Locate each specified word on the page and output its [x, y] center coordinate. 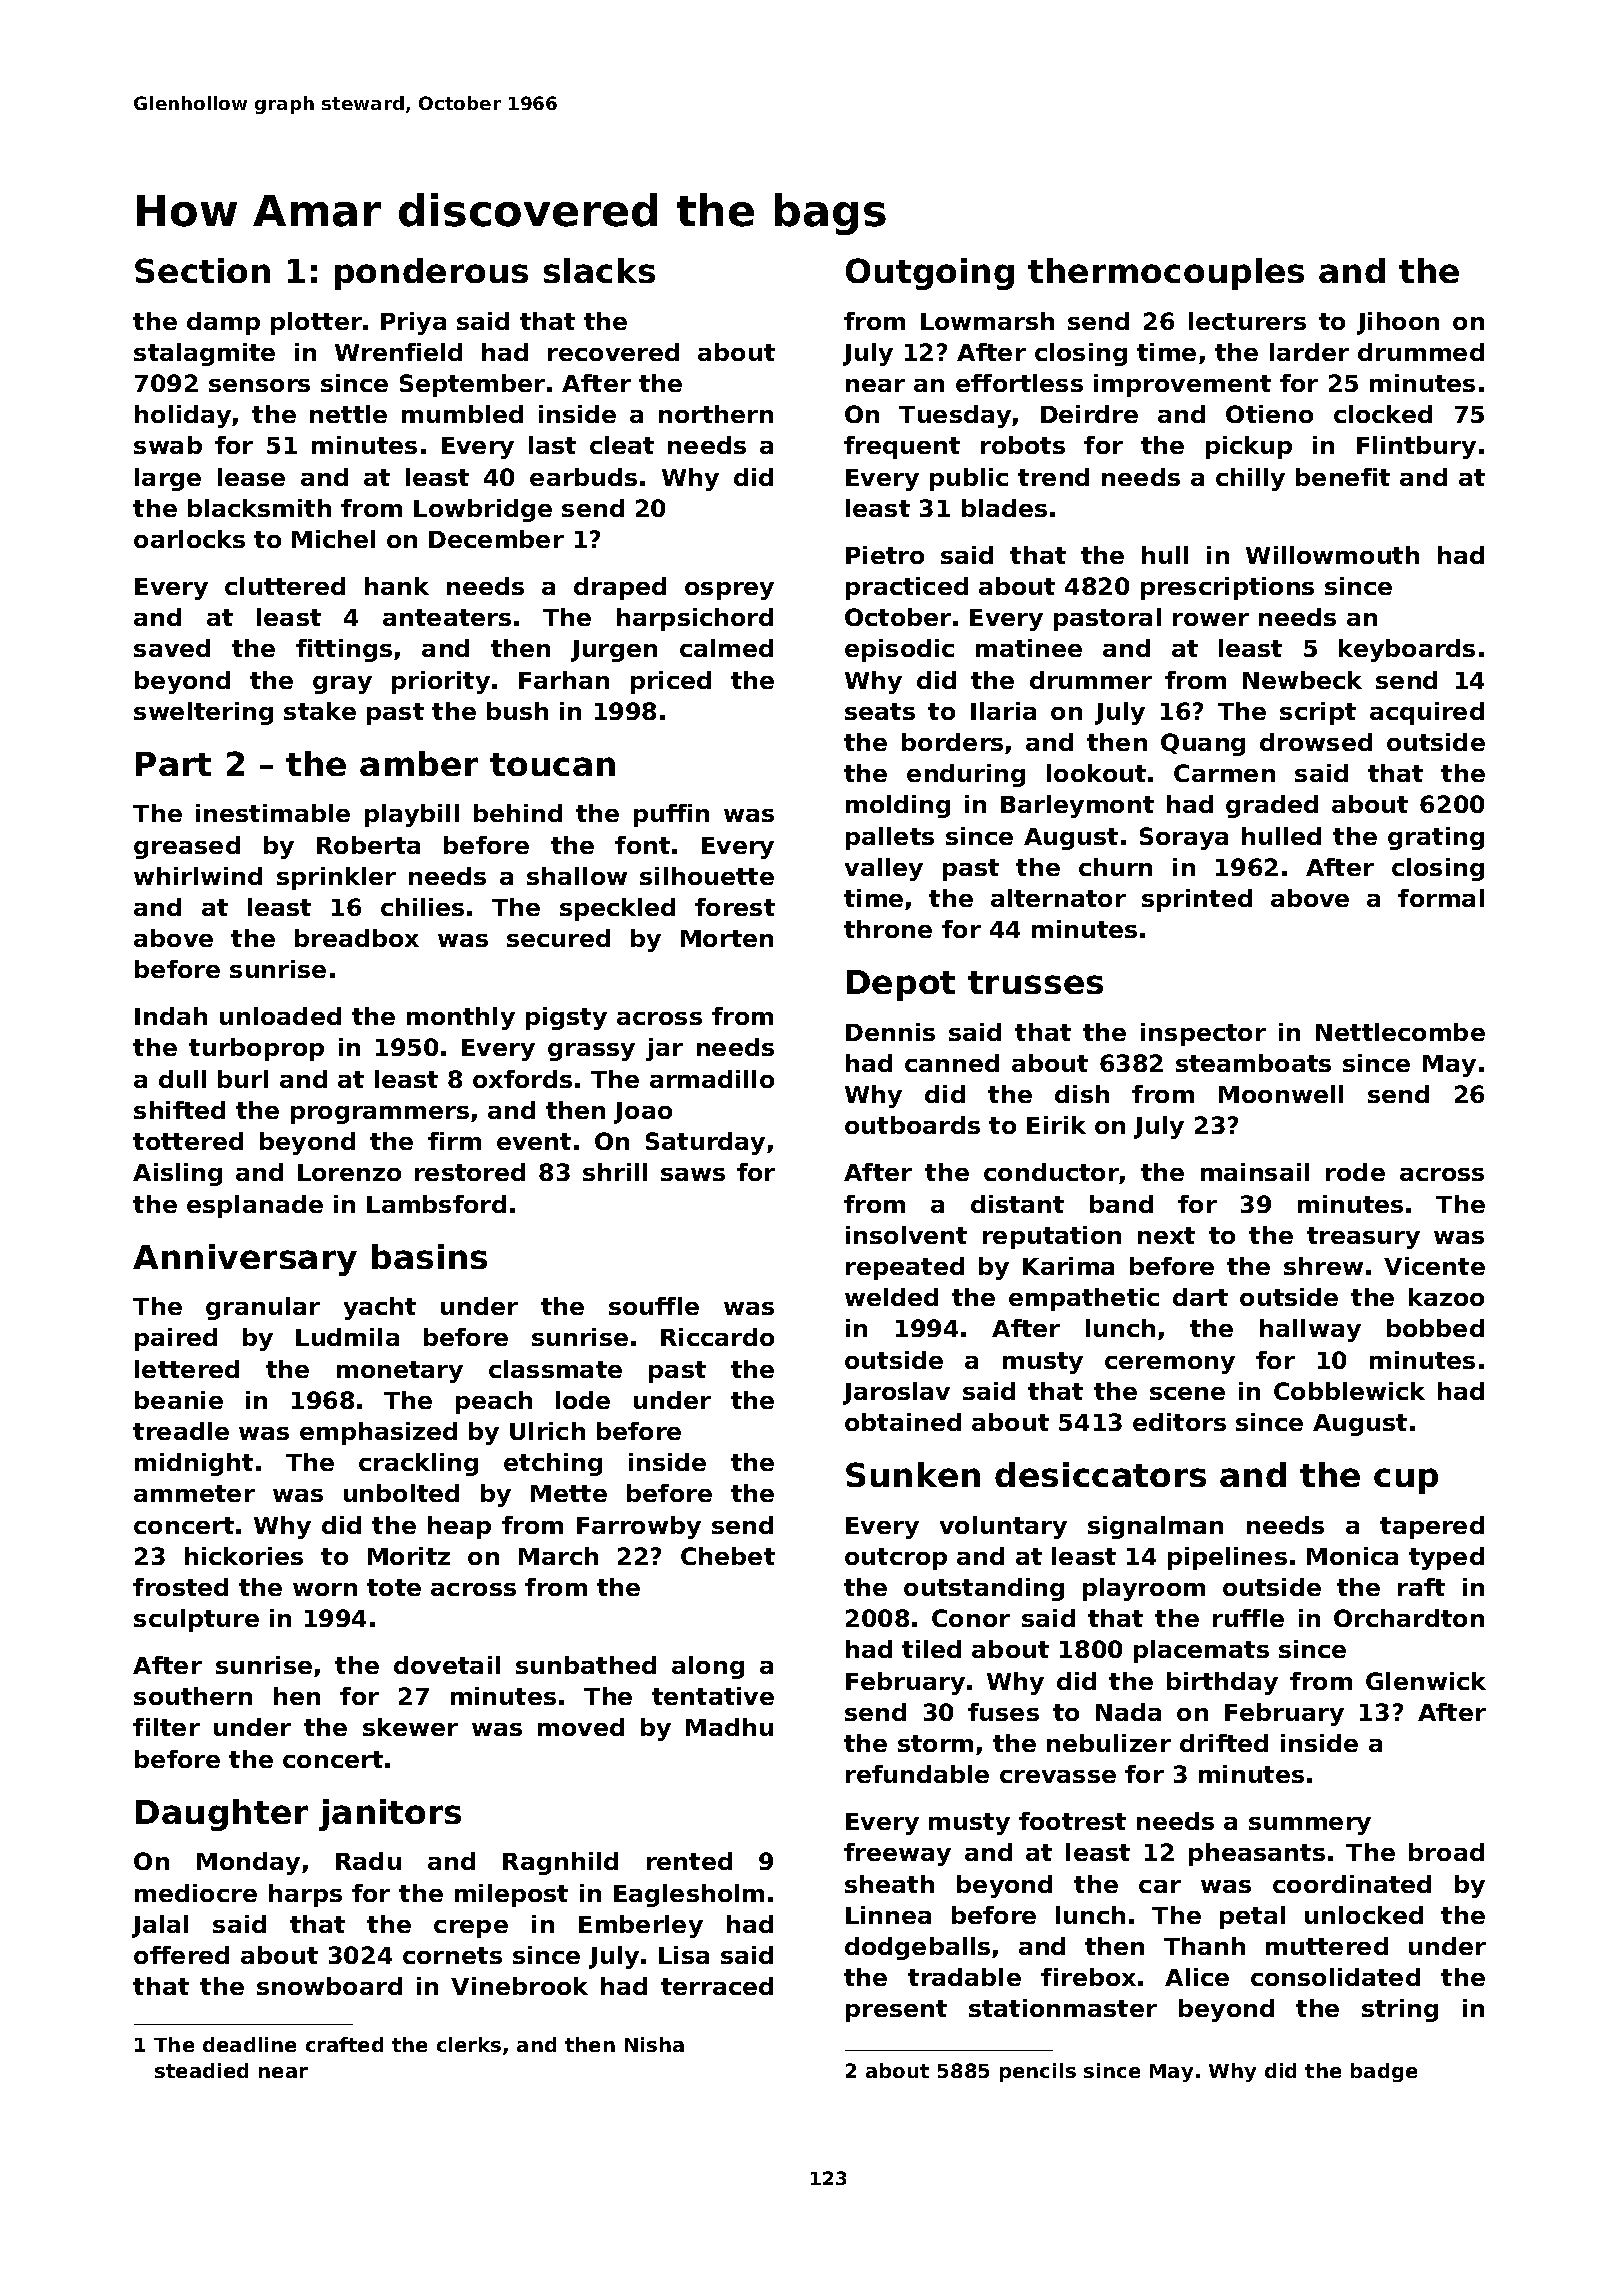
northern [716, 414]
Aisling [177, 1174]
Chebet [728, 1556]
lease [251, 477]
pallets [890, 838]
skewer [410, 1727]
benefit [1343, 477]
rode [1355, 1172]
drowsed [1316, 742]
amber [419, 763]
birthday [1222, 1683]
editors [1179, 1422]
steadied [201, 2070]
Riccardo [717, 1337]
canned [952, 1063]
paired [176, 1339]
